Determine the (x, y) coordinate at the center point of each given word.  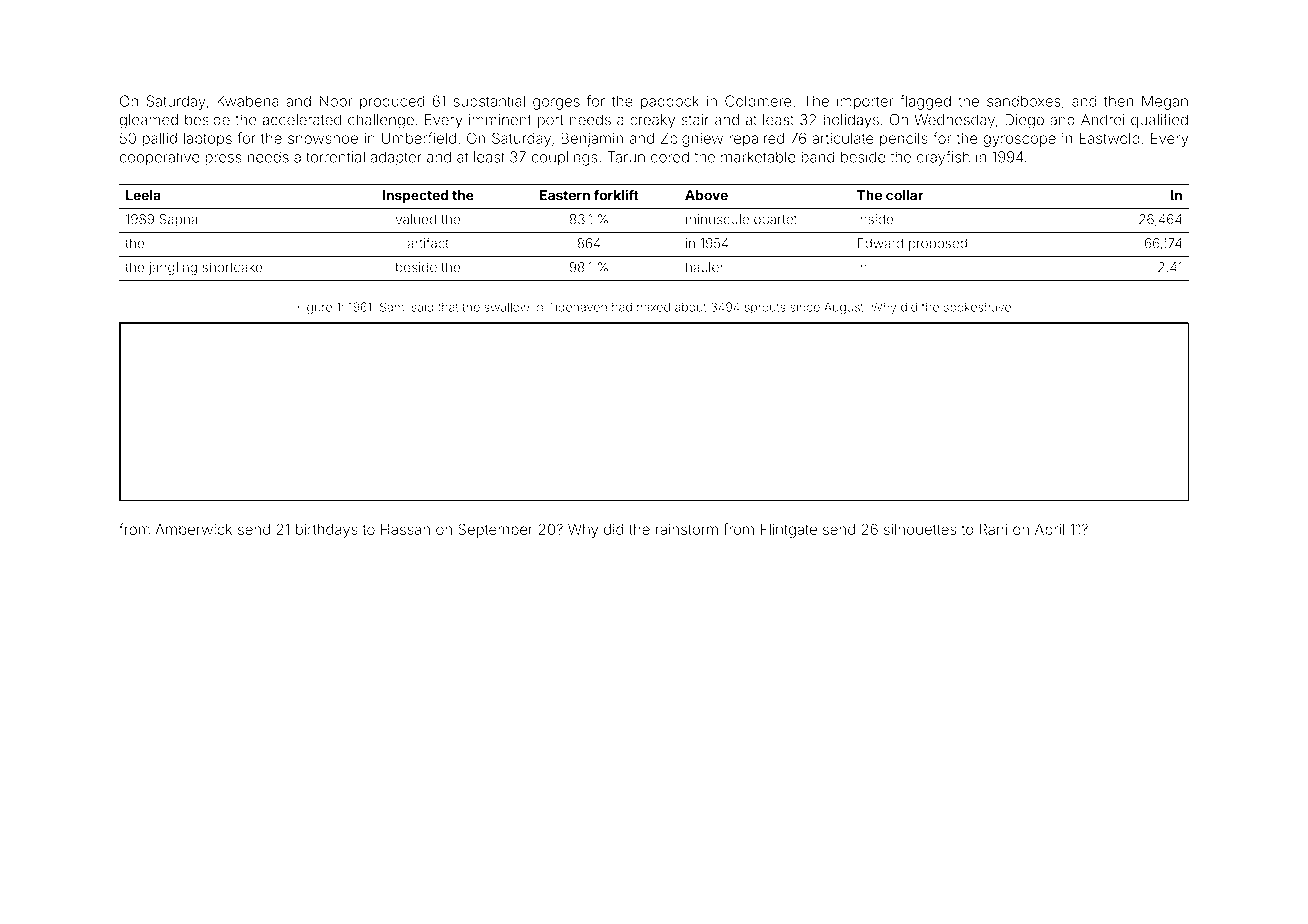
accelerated (301, 120)
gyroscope (1019, 141)
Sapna (178, 220)
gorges (556, 104)
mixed (653, 307)
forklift (616, 195)
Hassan (405, 529)
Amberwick (193, 529)
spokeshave (977, 308)
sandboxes (1024, 101)
